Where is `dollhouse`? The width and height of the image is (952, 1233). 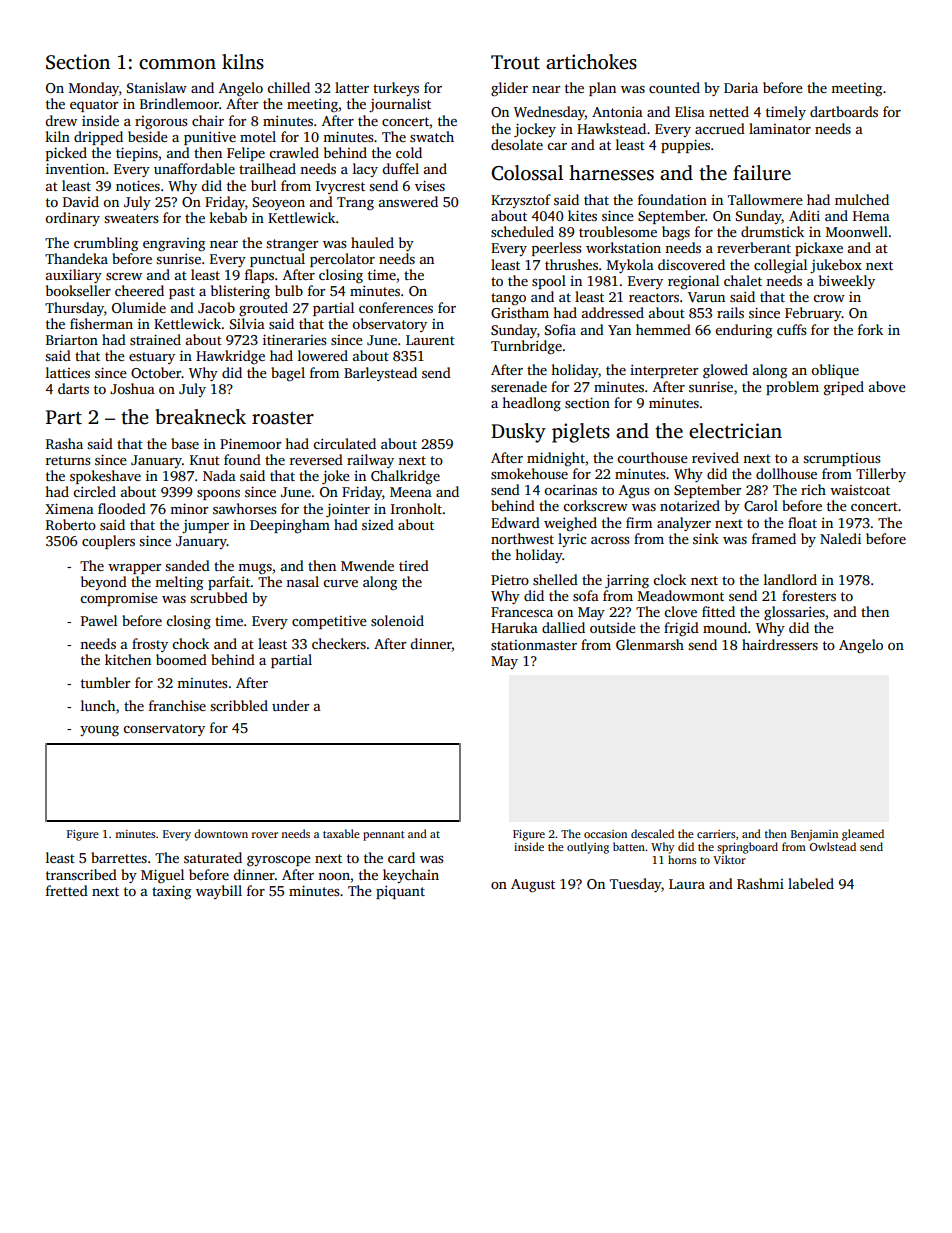 dollhouse is located at coordinates (786, 473).
